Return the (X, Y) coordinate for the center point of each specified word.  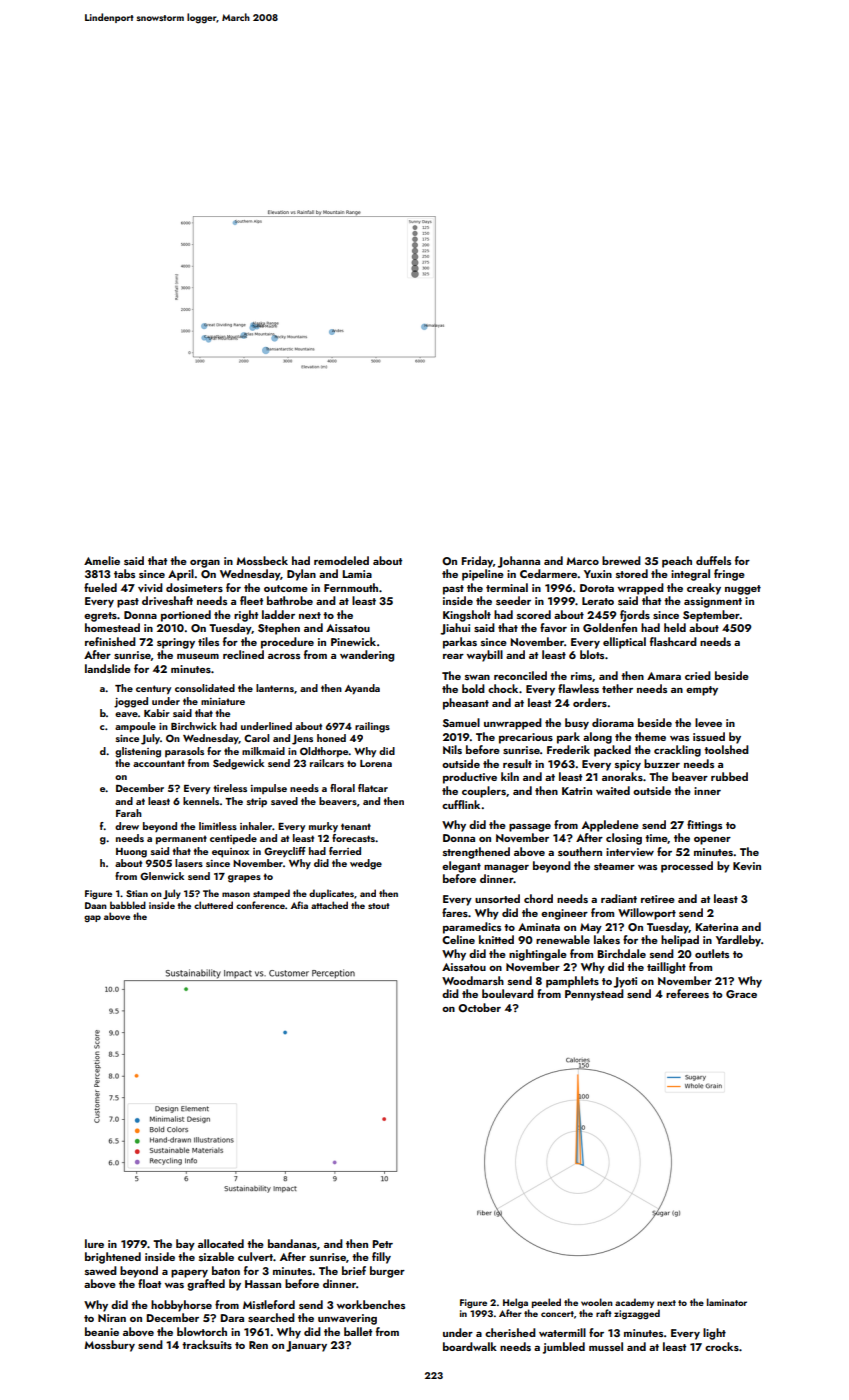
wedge (366, 864)
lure (94, 1243)
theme (650, 736)
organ (205, 564)
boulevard (508, 993)
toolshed (726, 749)
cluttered (213, 905)
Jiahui (455, 629)
